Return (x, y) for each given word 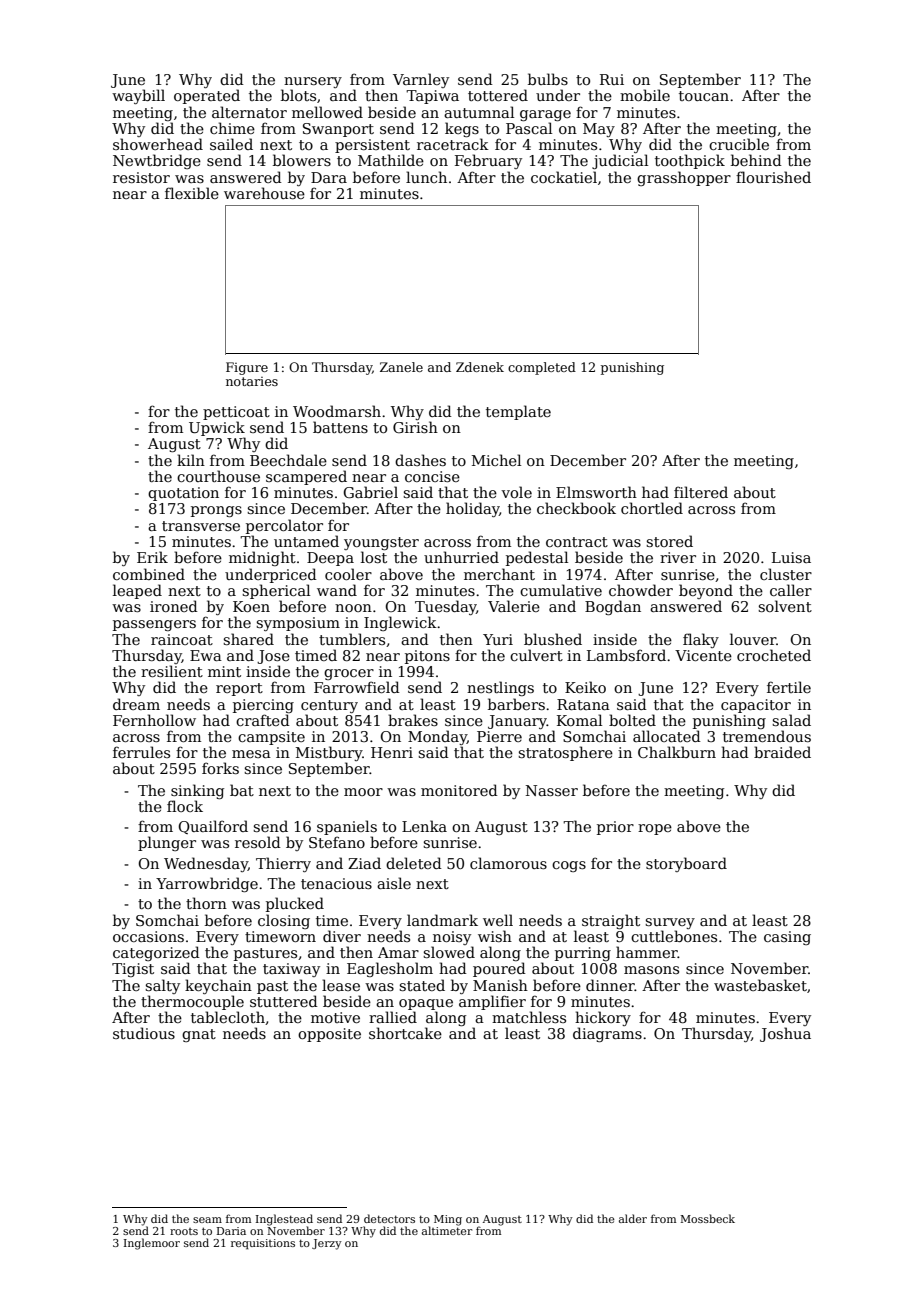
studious (144, 1033)
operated (207, 96)
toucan (704, 96)
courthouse (218, 476)
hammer (647, 952)
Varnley (421, 80)
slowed (449, 952)
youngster (381, 543)
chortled (652, 508)
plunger (167, 843)
